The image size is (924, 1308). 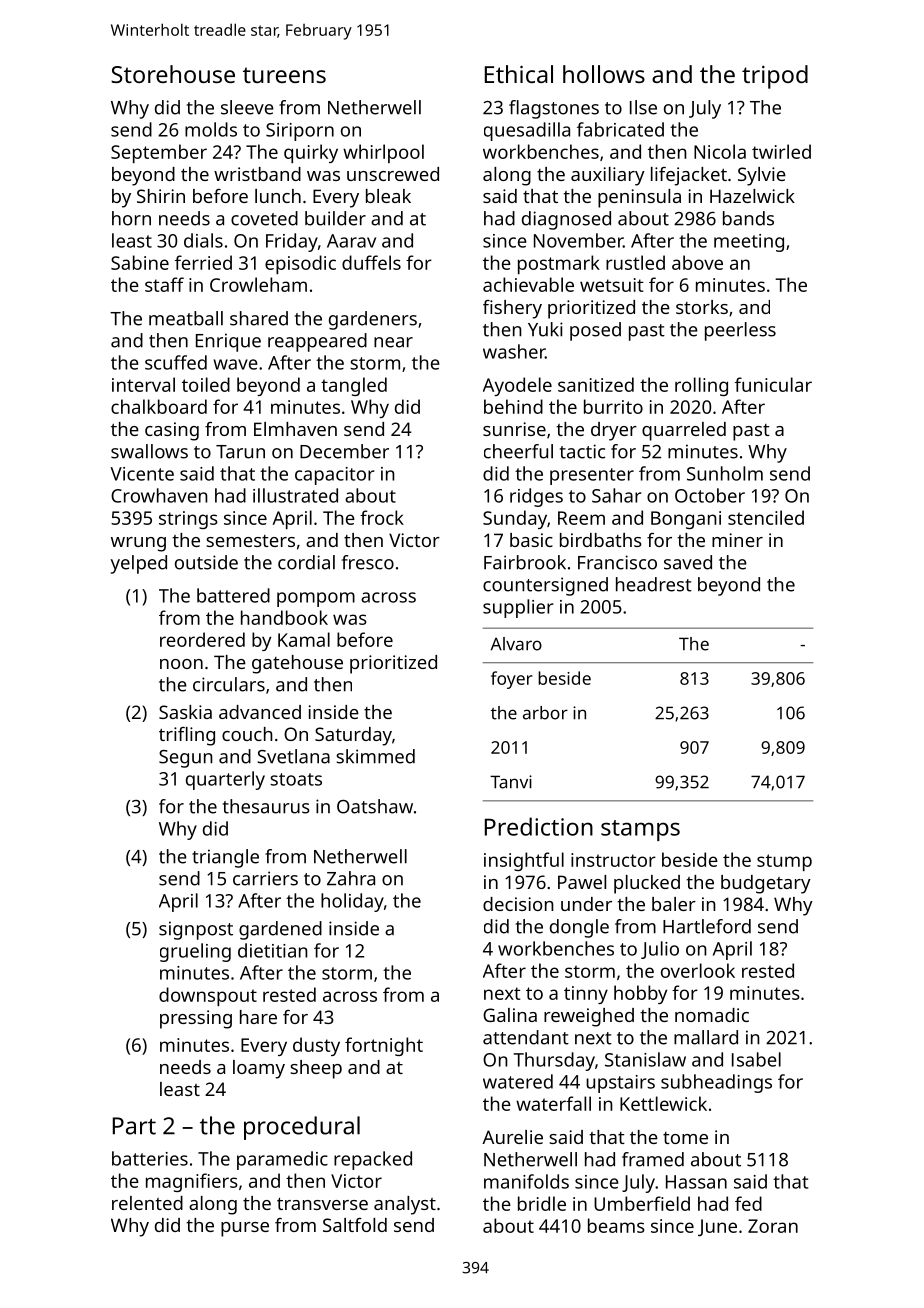 I want to click on grueling, so click(x=195, y=952).
